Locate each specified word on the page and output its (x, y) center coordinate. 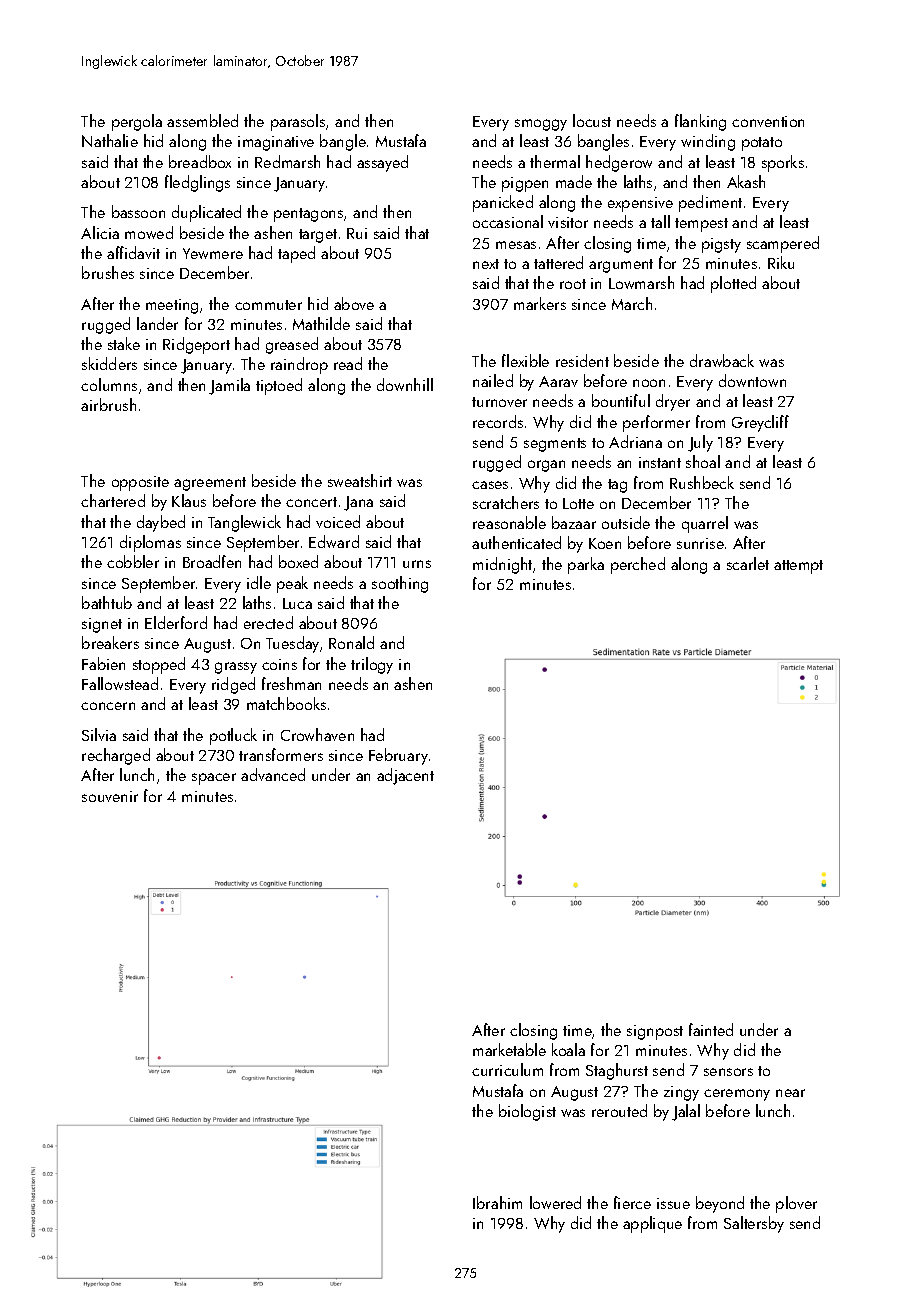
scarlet (748, 563)
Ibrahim (497, 1202)
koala (568, 1049)
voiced (338, 521)
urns (417, 564)
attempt (798, 567)
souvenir (110, 796)
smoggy (541, 125)
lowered (555, 1202)
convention (768, 121)
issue (673, 1203)
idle (259, 582)
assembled (202, 120)
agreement (210, 484)
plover (796, 1204)
